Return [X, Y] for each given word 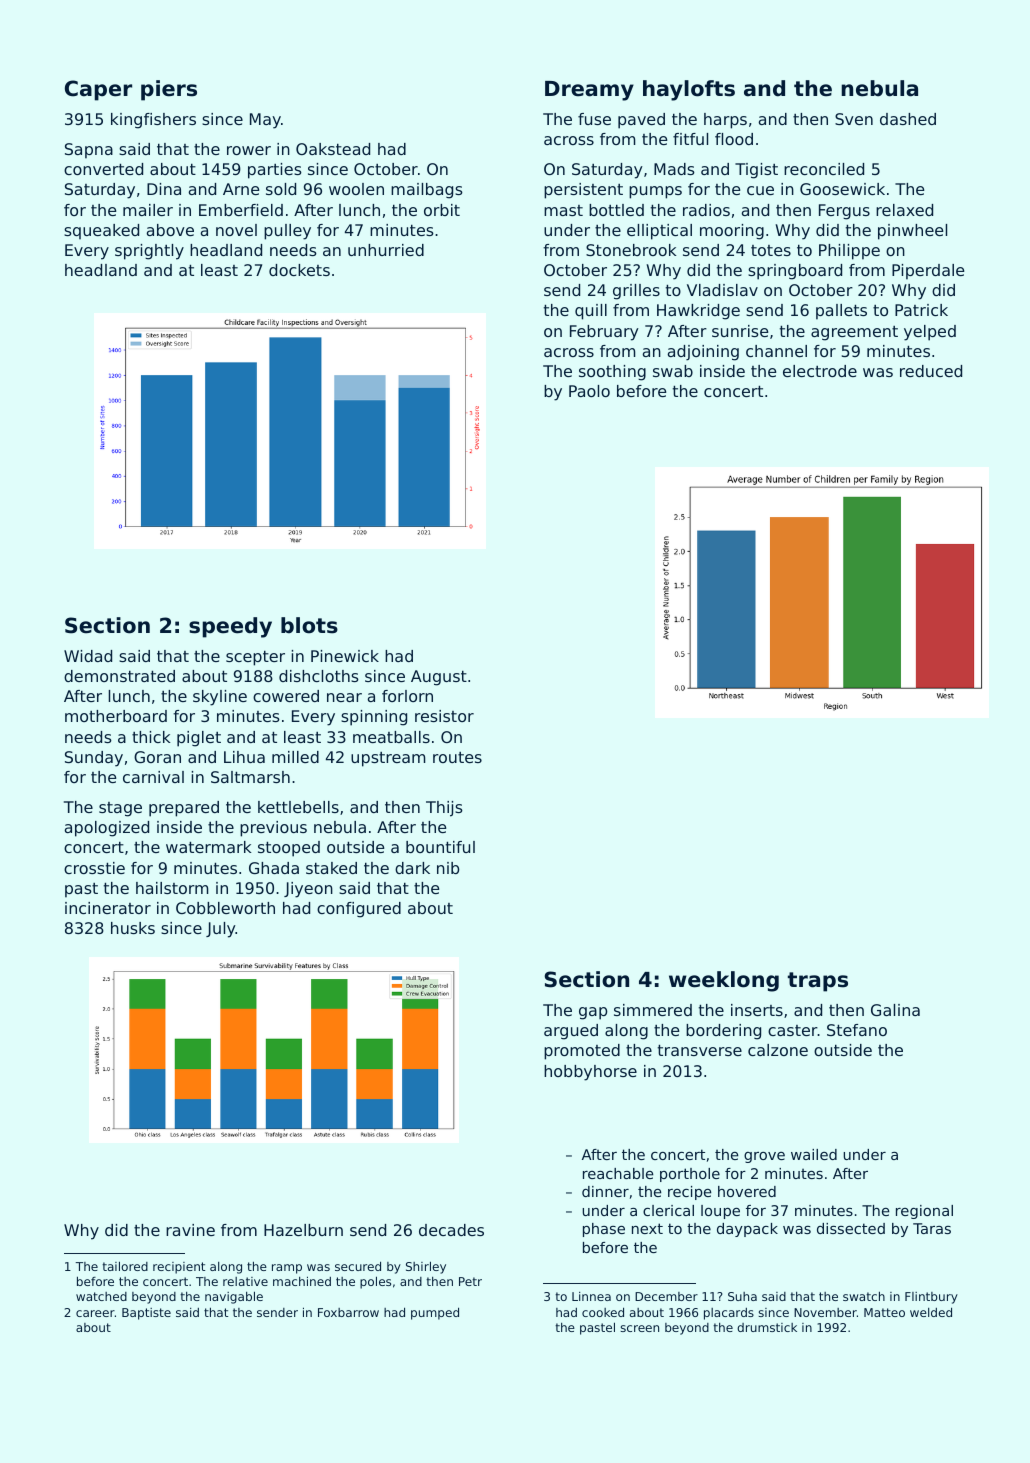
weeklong [724, 981]
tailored [125, 1266]
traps [818, 982]
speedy [230, 627]
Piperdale [928, 272]
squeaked [101, 231]
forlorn [407, 696]
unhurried [386, 250]
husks [133, 928]
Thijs [444, 809]
